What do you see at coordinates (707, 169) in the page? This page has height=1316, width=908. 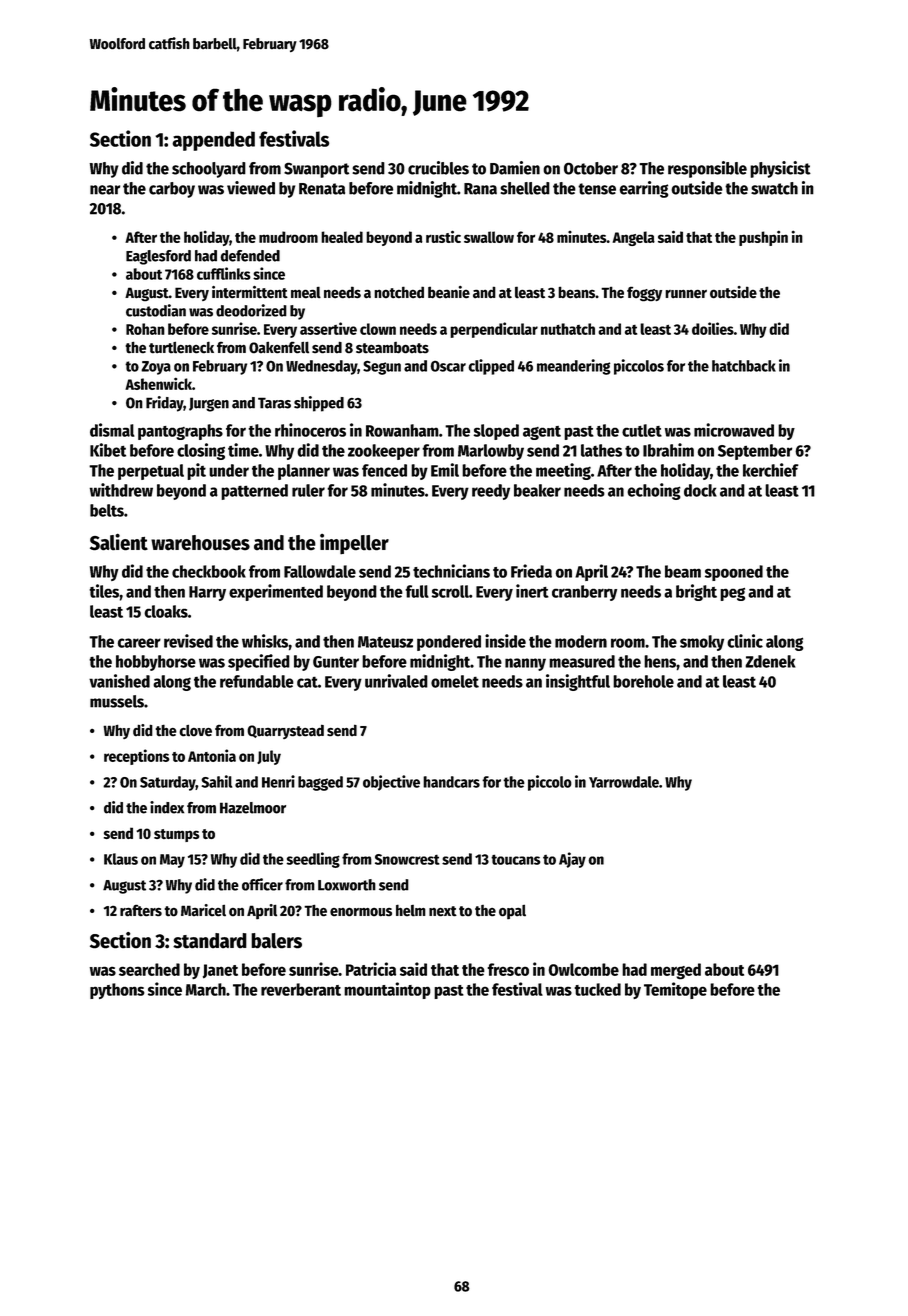 I see `responsible` at bounding box center [707, 169].
